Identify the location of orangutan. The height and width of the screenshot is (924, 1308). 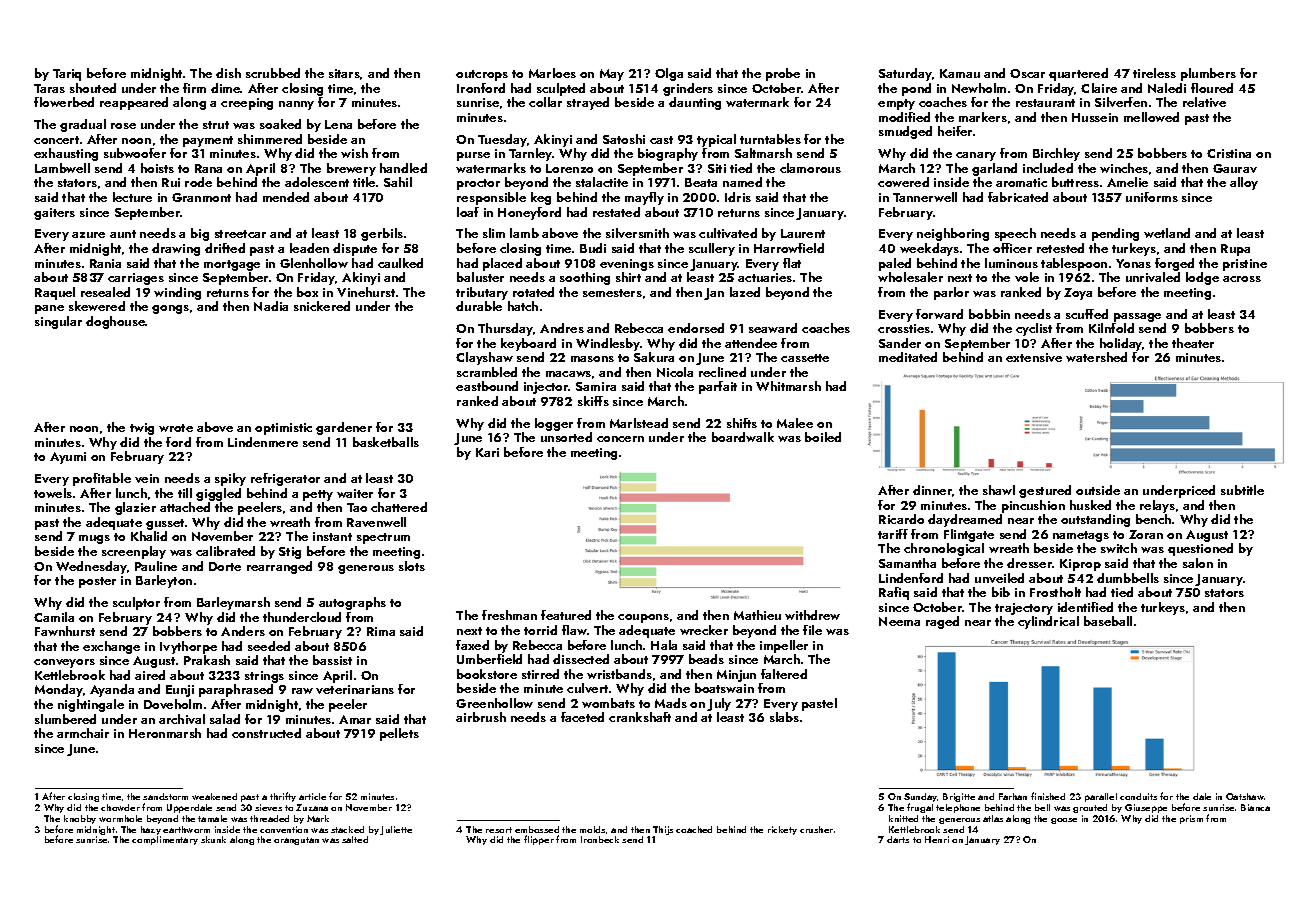
(296, 841).
